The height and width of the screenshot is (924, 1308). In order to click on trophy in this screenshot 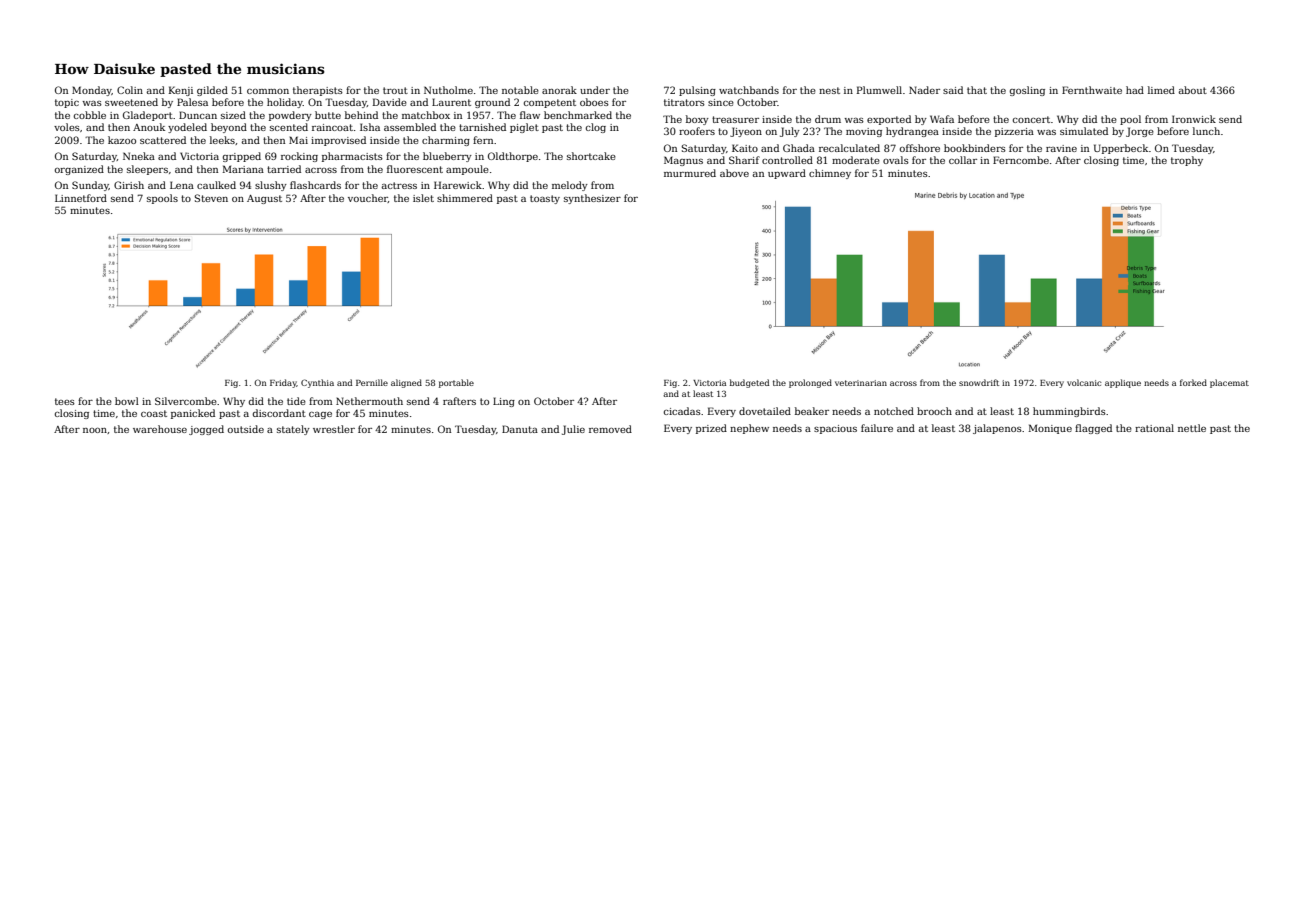, I will do `click(1187, 161)`.
